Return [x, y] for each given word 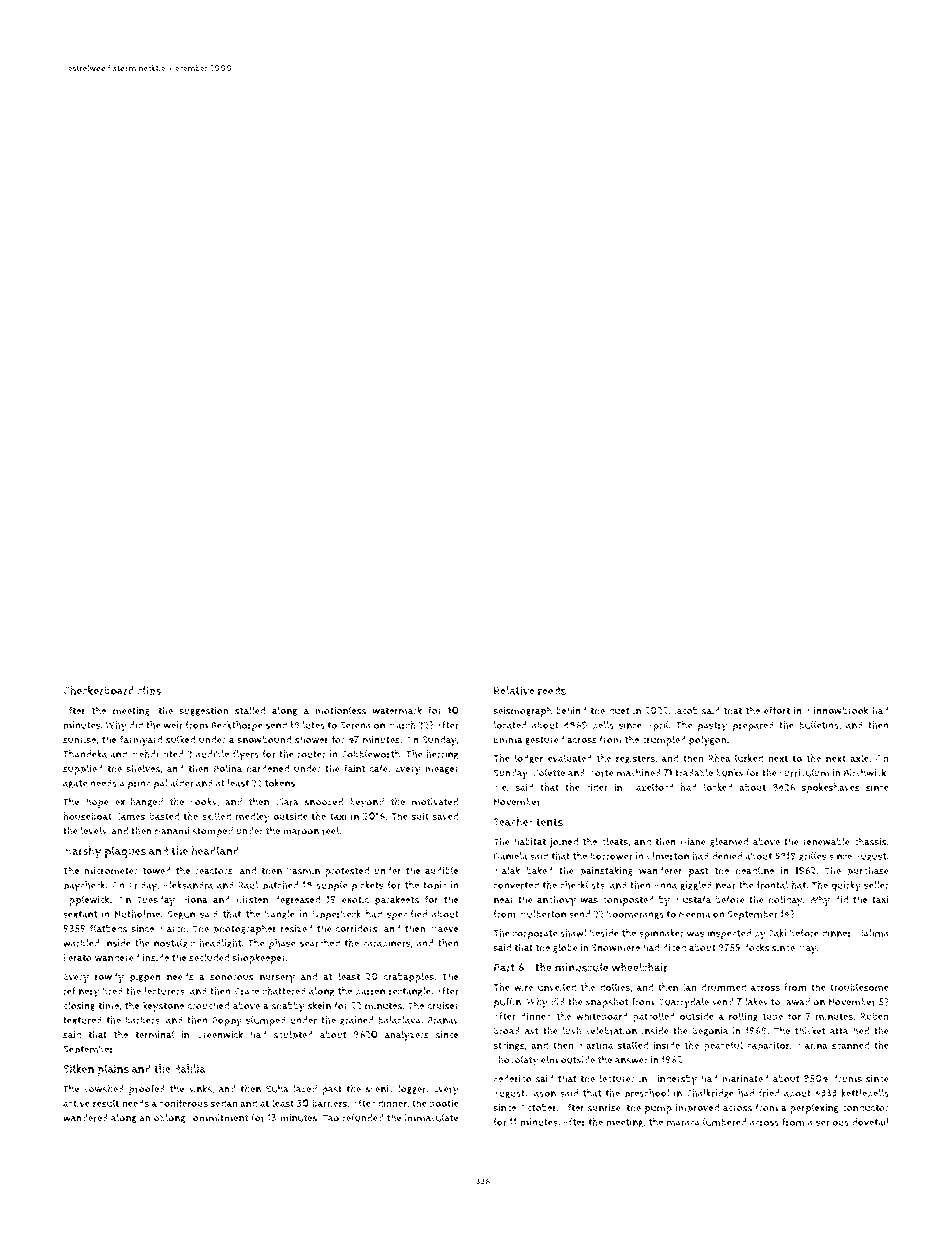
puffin [507, 1003]
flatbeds [108, 928]
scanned [850, 1045]
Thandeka [85, 754]
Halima [873, 933]
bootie [444, 1103]
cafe [379, 768]
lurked [749, 758]
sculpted [293, 1035]
